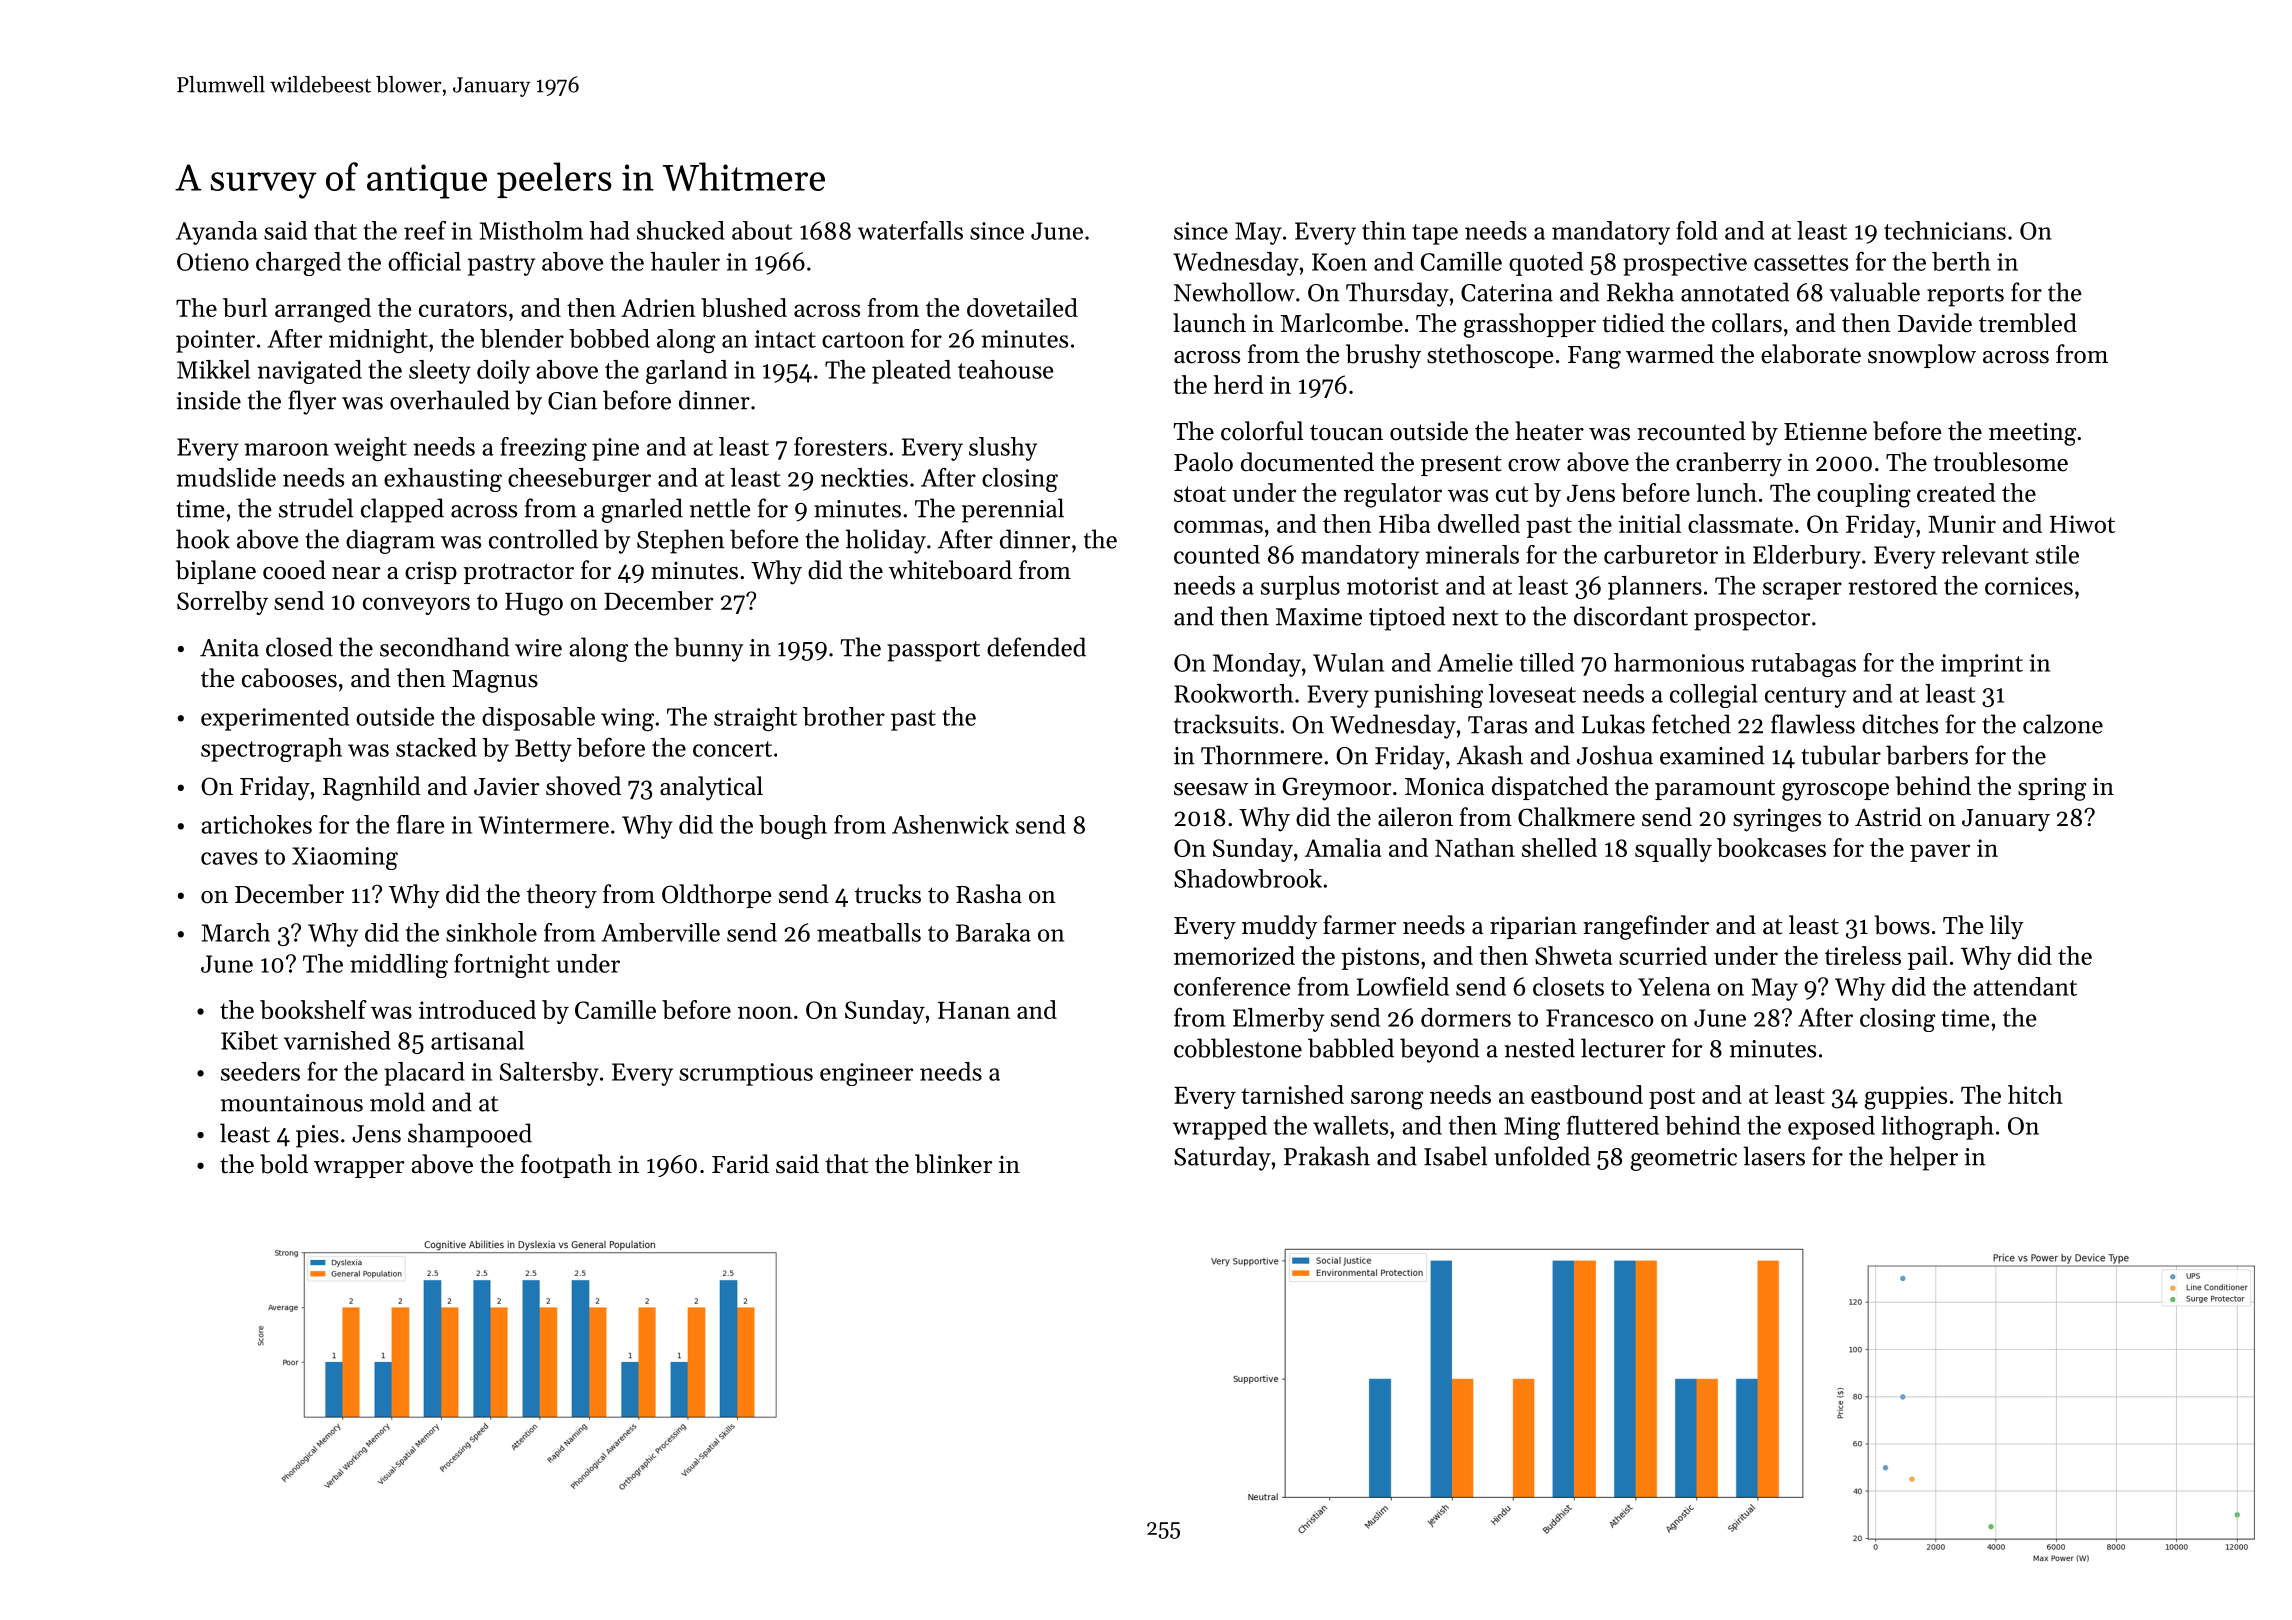 The height and width of the image is (1620, 2292). Describe the element at coordinates (425, 230) in the image. I see `reef` at that location.
